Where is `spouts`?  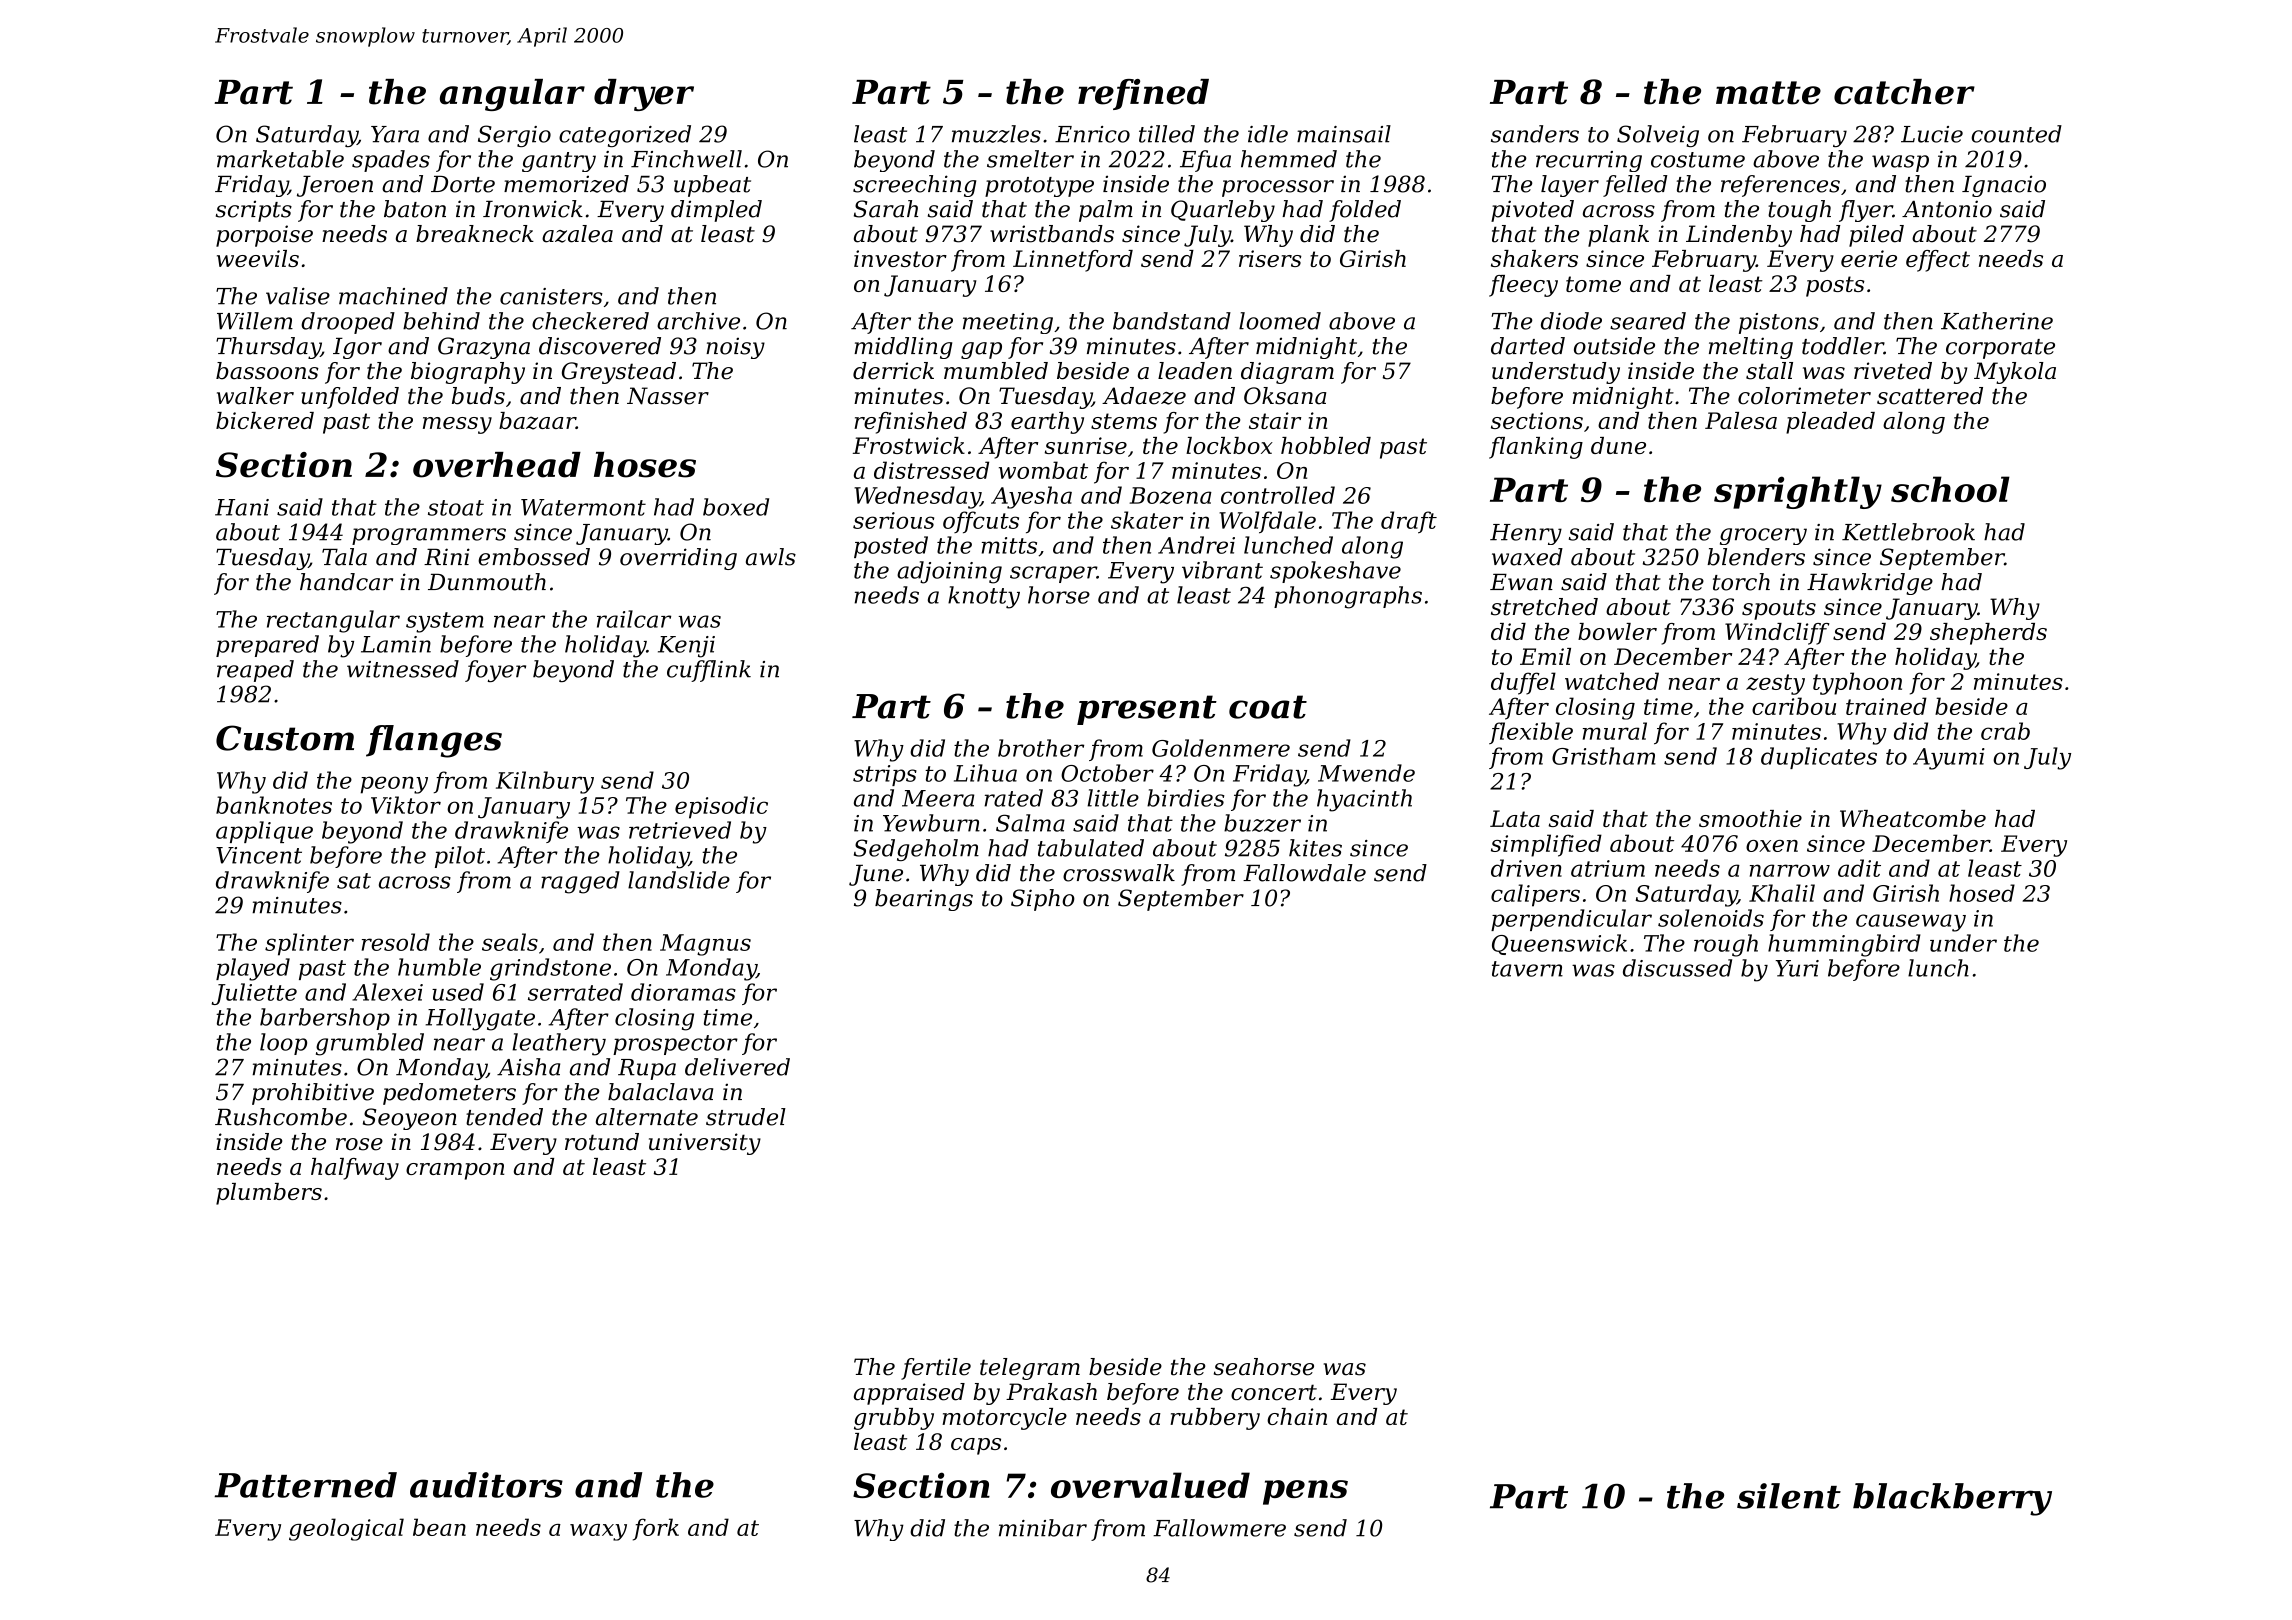
spouts is located at coordinates (1779, 609).
